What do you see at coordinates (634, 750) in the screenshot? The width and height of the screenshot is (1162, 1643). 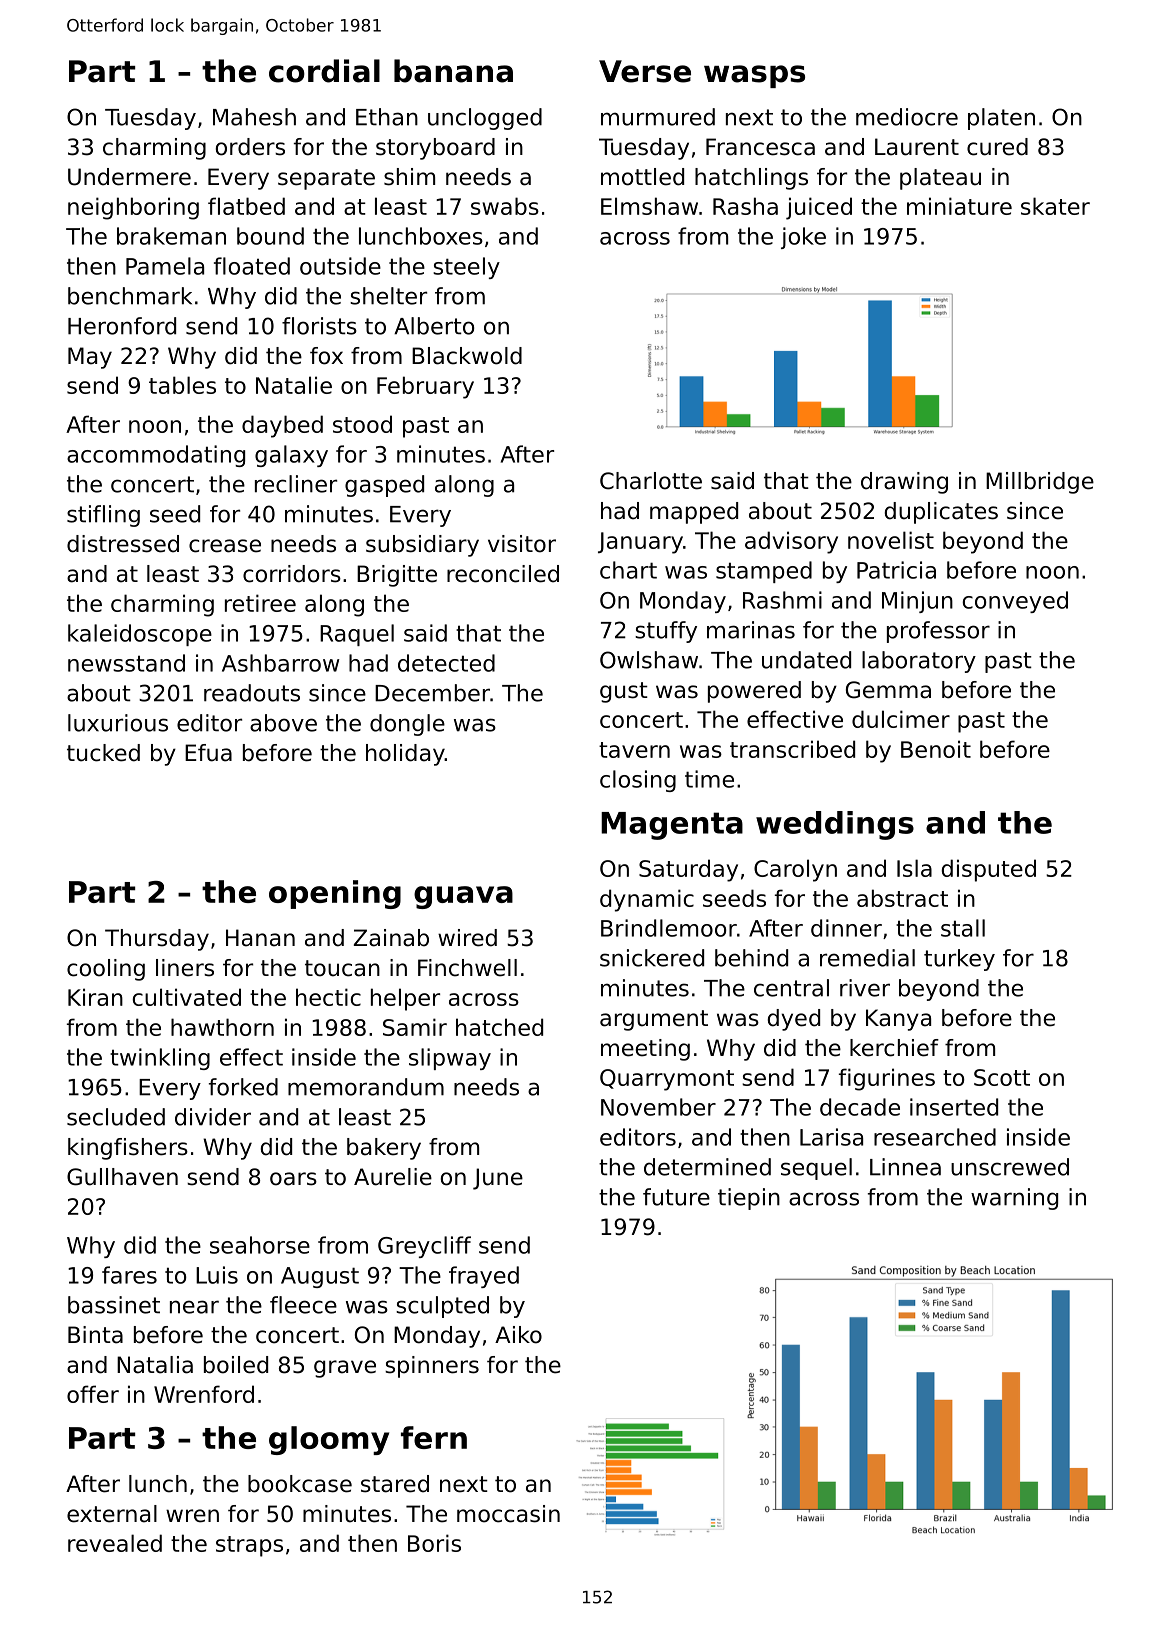 I see `tavern` at bounding box center [634, 750].
